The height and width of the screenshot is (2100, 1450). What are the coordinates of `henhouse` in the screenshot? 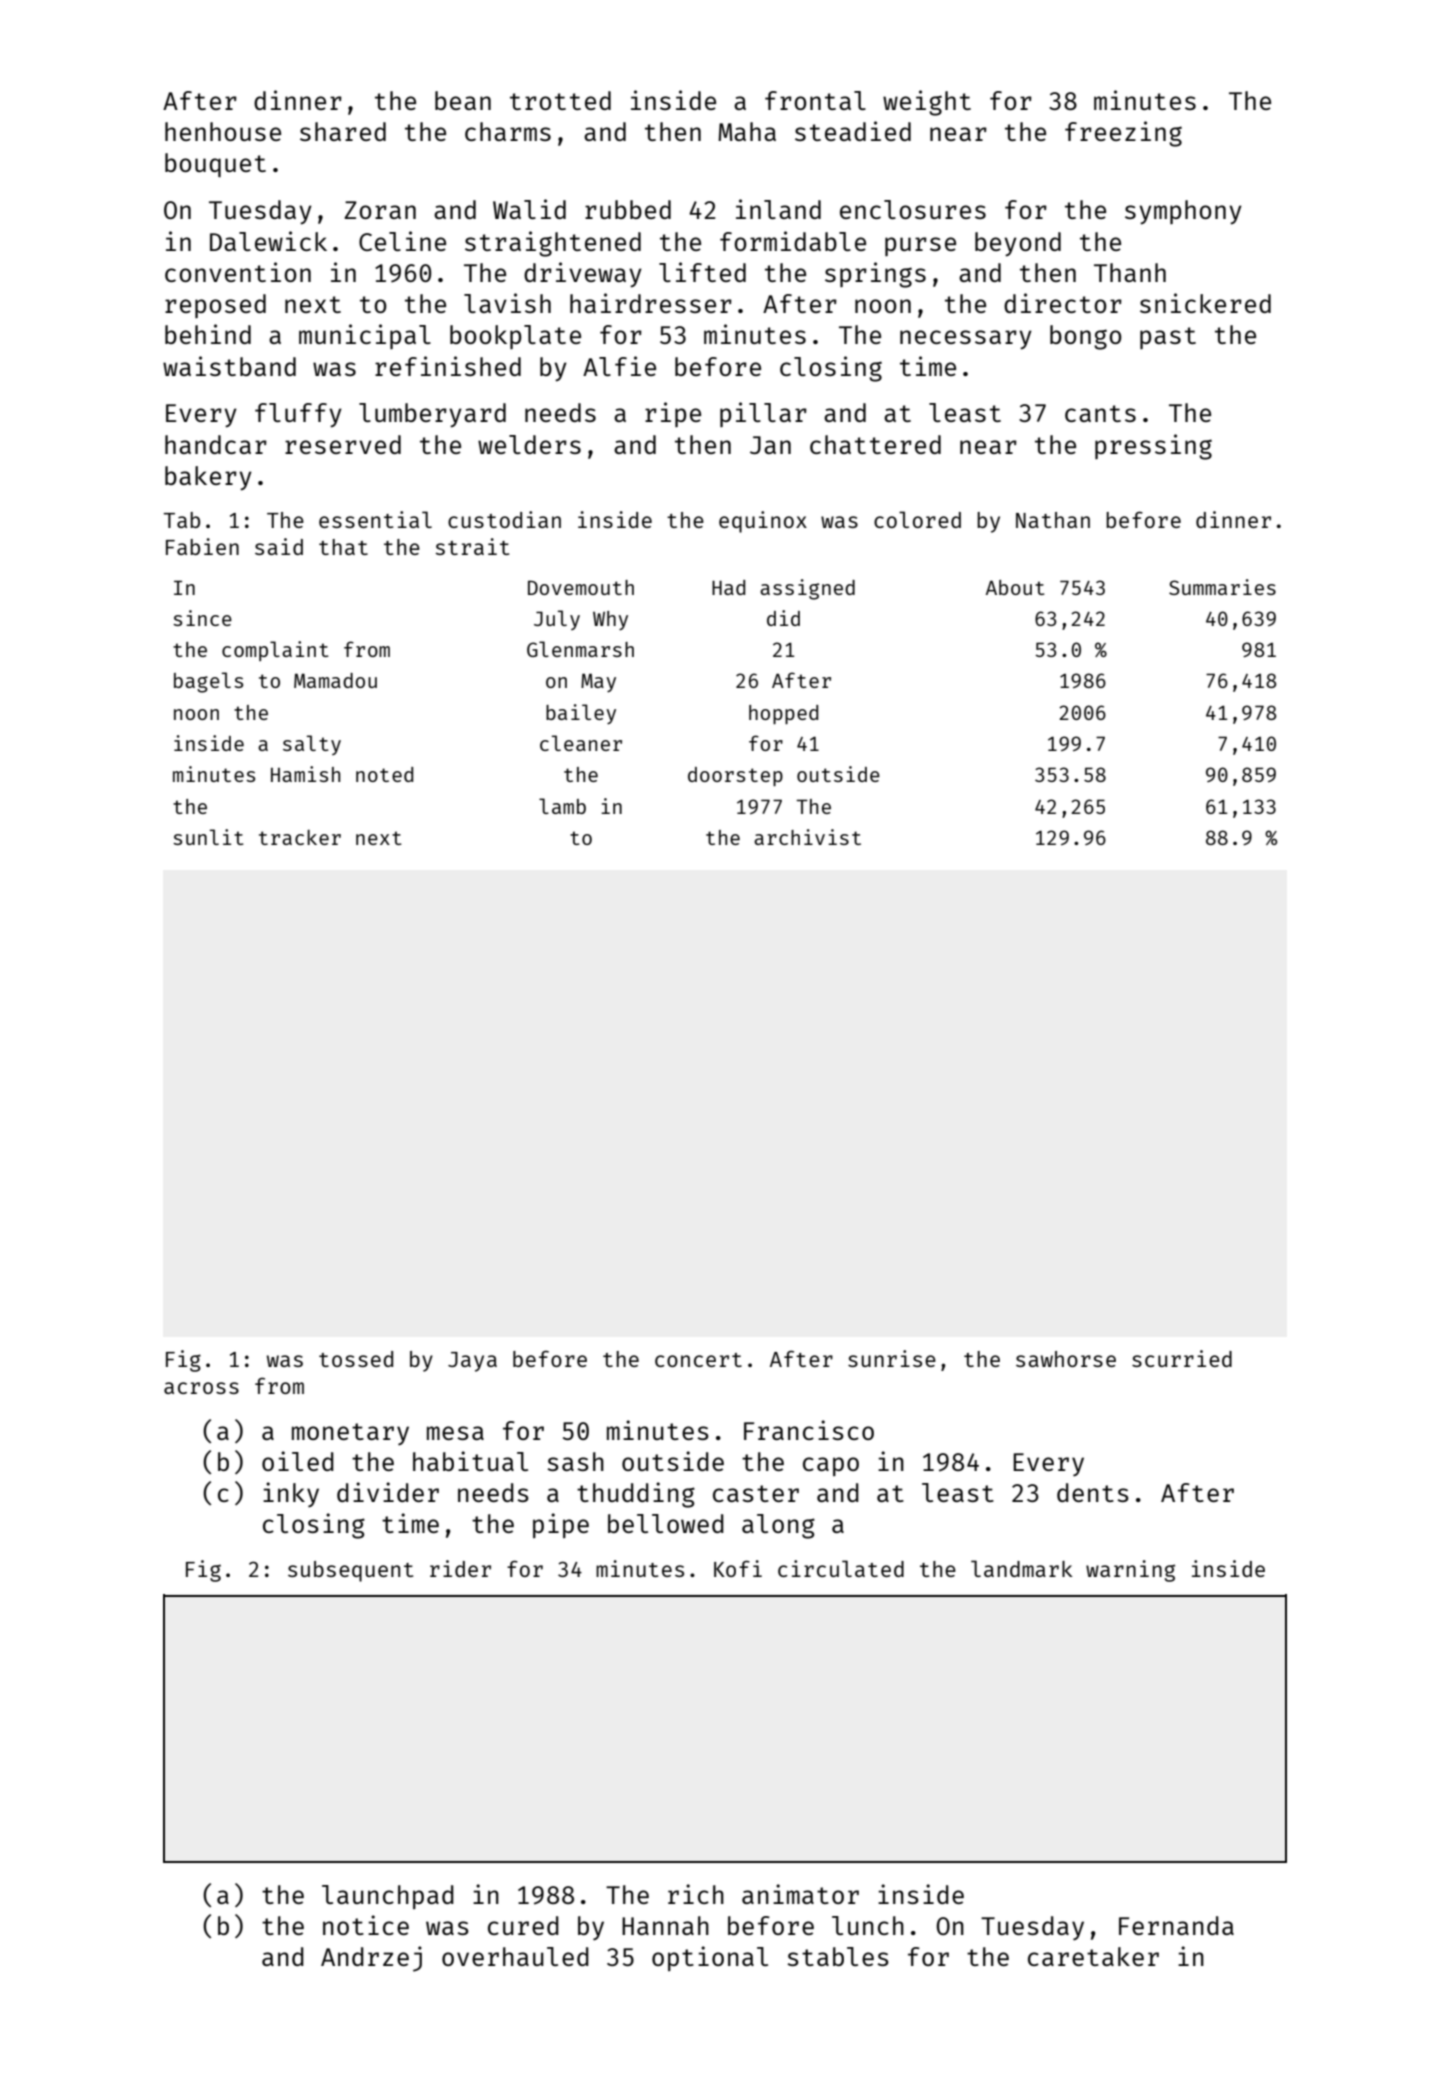 It's located at (223, 131).
